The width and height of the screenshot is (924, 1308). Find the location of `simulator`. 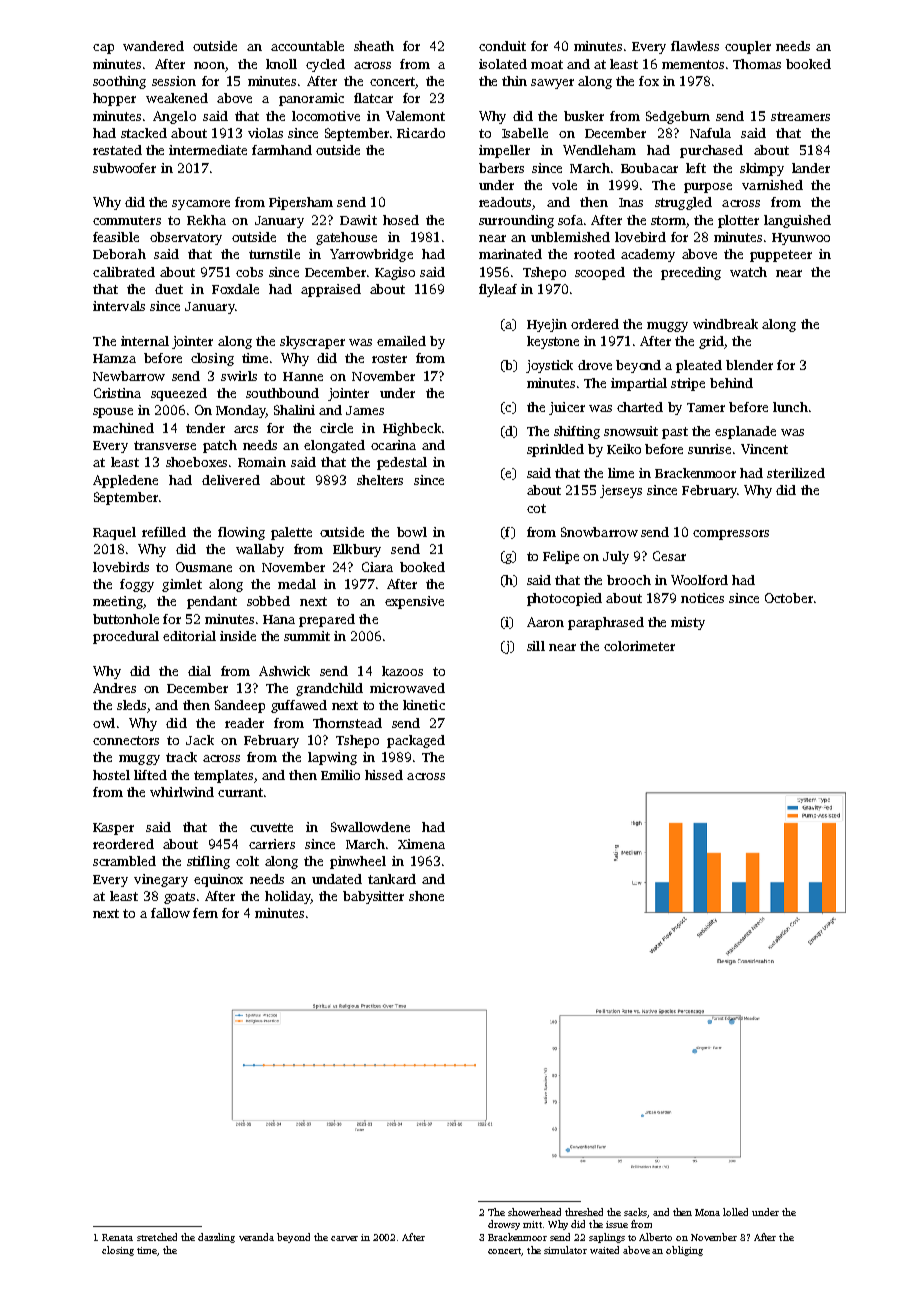

simulator is located at coordinates (565, 1250).
